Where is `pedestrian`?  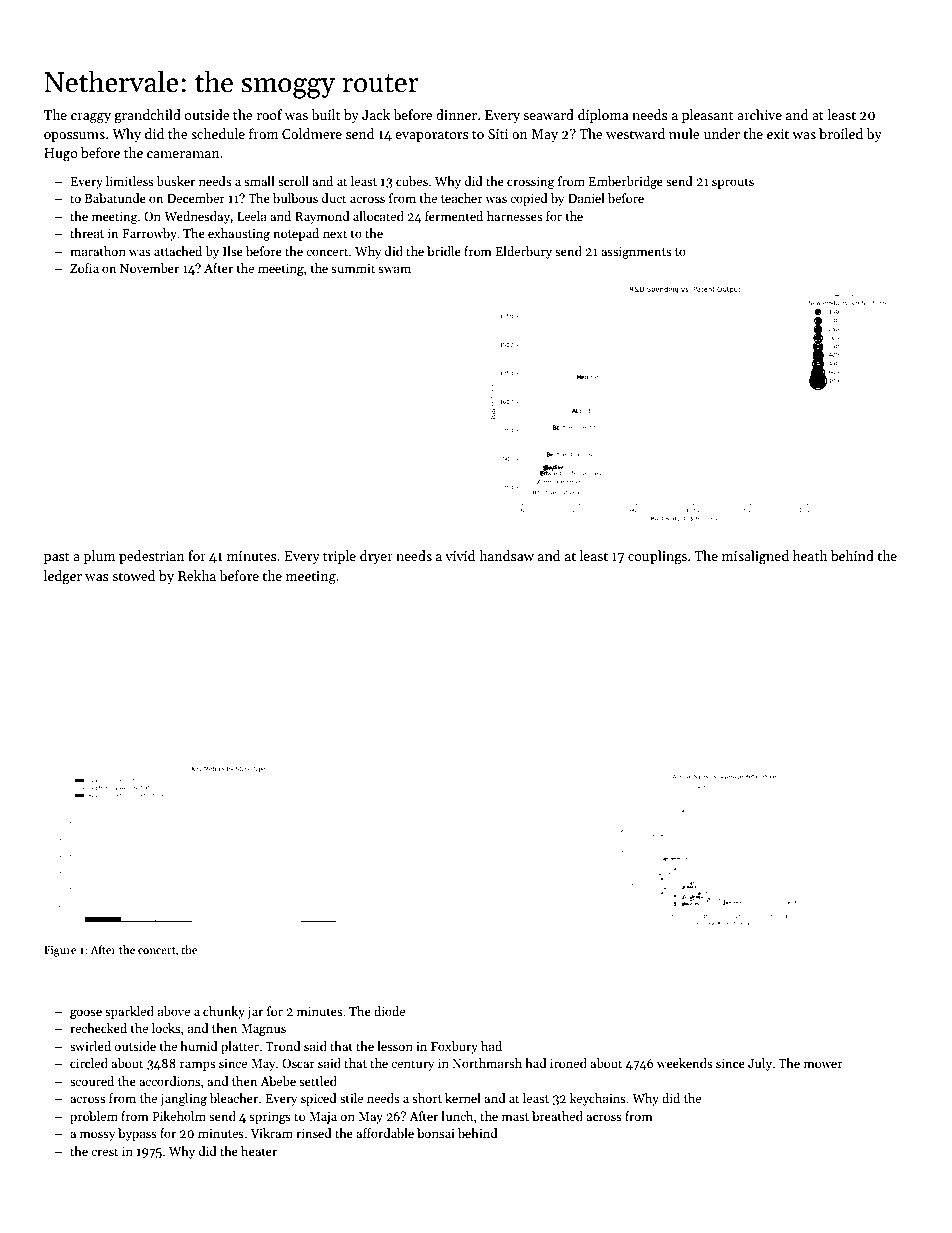
pedestrian is located at coordinates (151, 557).
